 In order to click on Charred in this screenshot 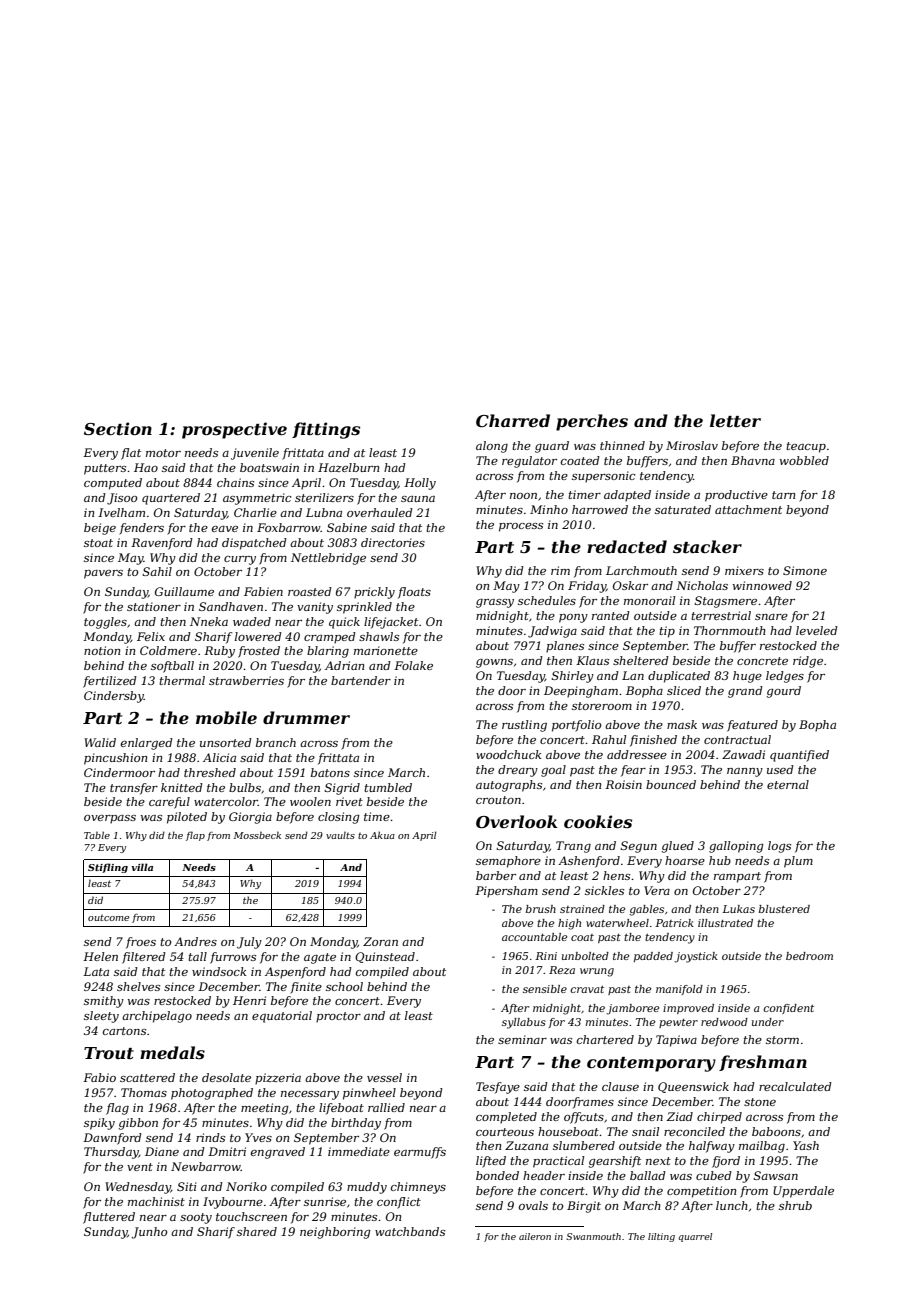, I will do `click(513, 420)`.
